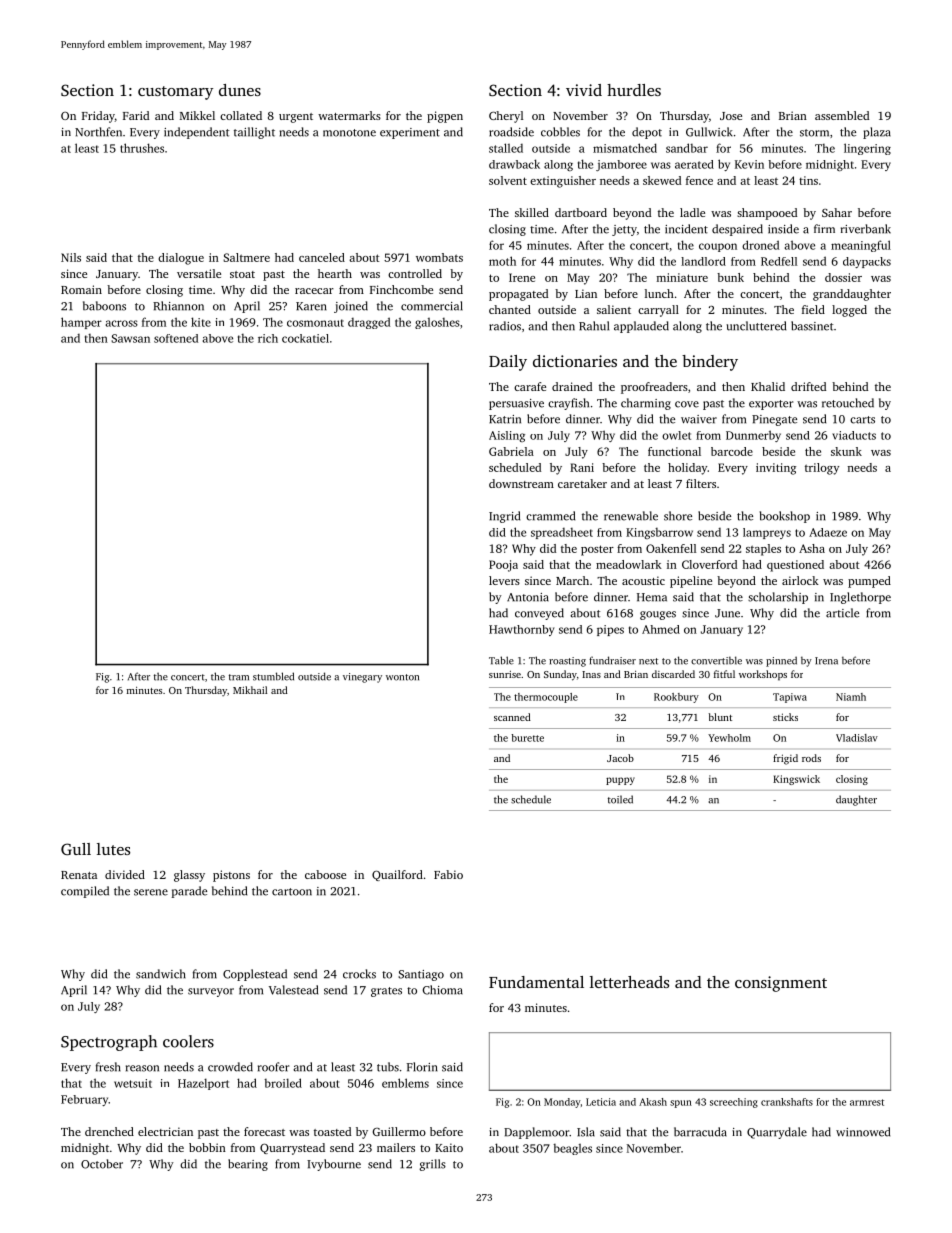 The image size is (952, 1233). Describe the element at coordinates (151, 892) in the screenshot. I see `serene` at that location.
